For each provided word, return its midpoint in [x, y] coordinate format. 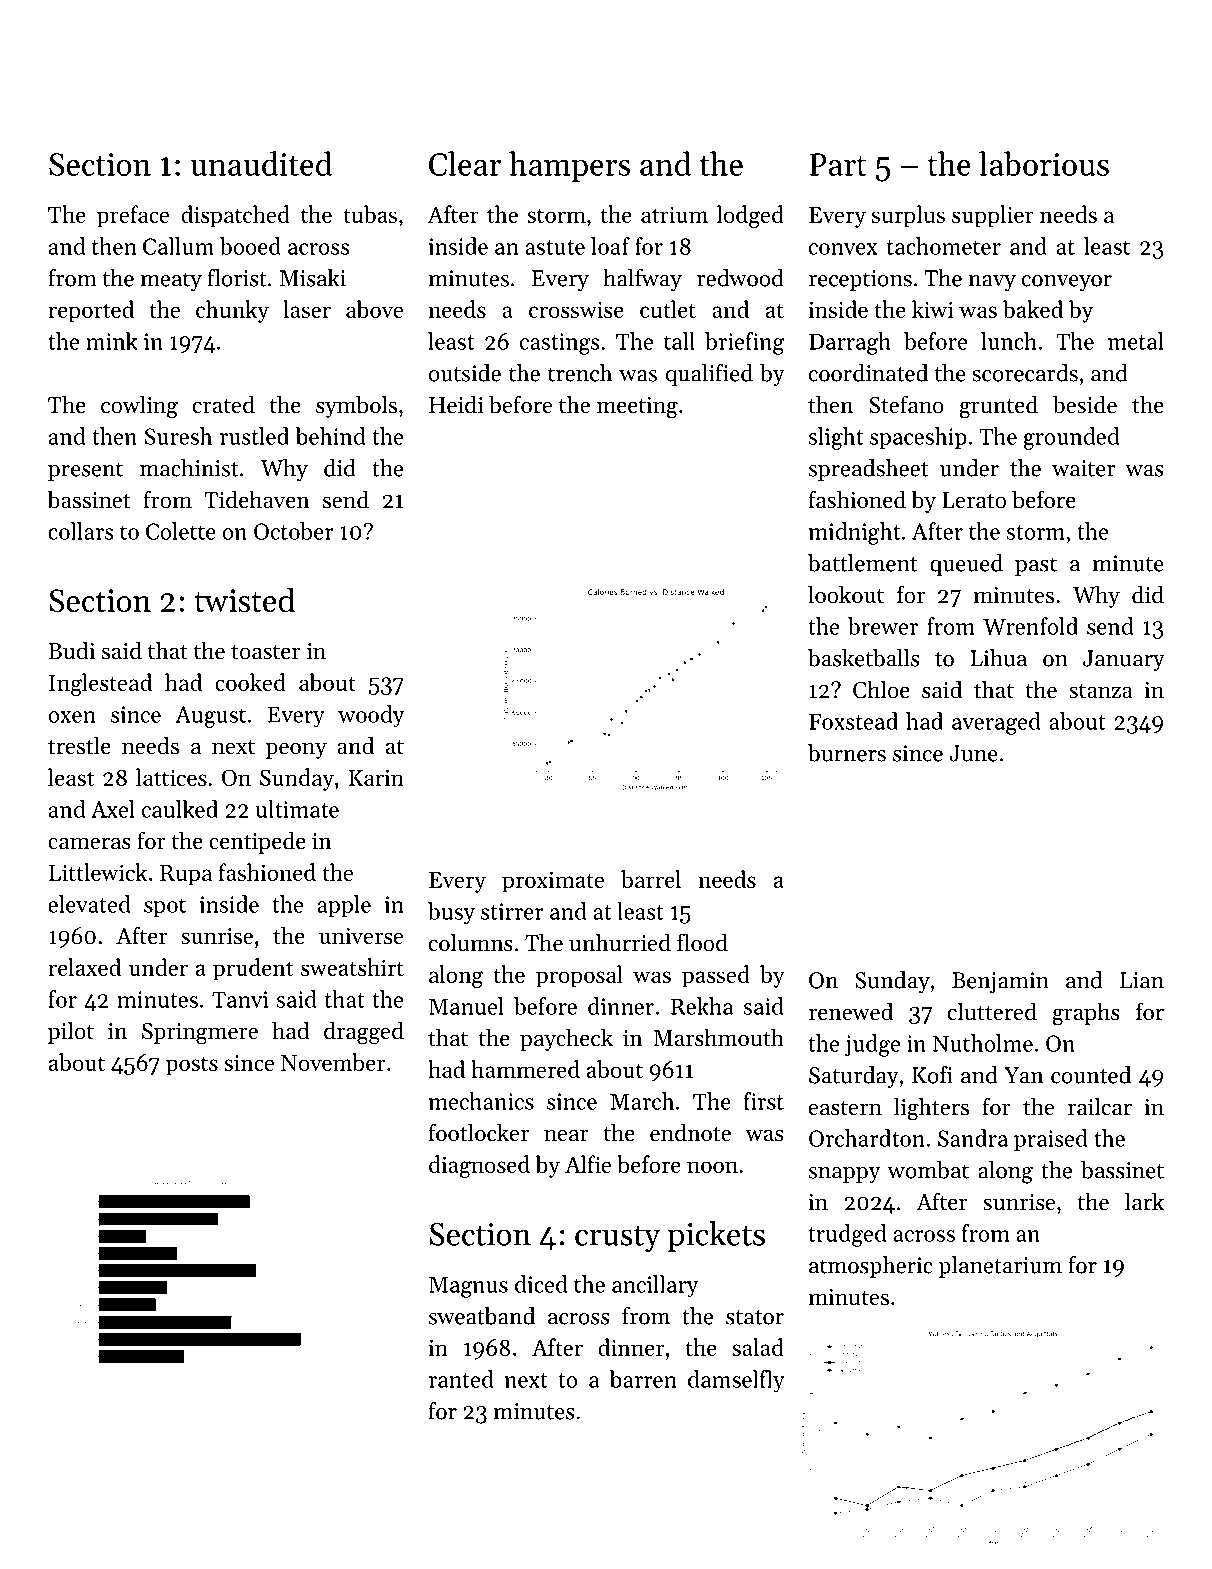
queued [966, 565]
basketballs [863, 658]
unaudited [261, 163]
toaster [265, 652]
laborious [1044, 163]
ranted [461, 1379]
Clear [465, 163]
